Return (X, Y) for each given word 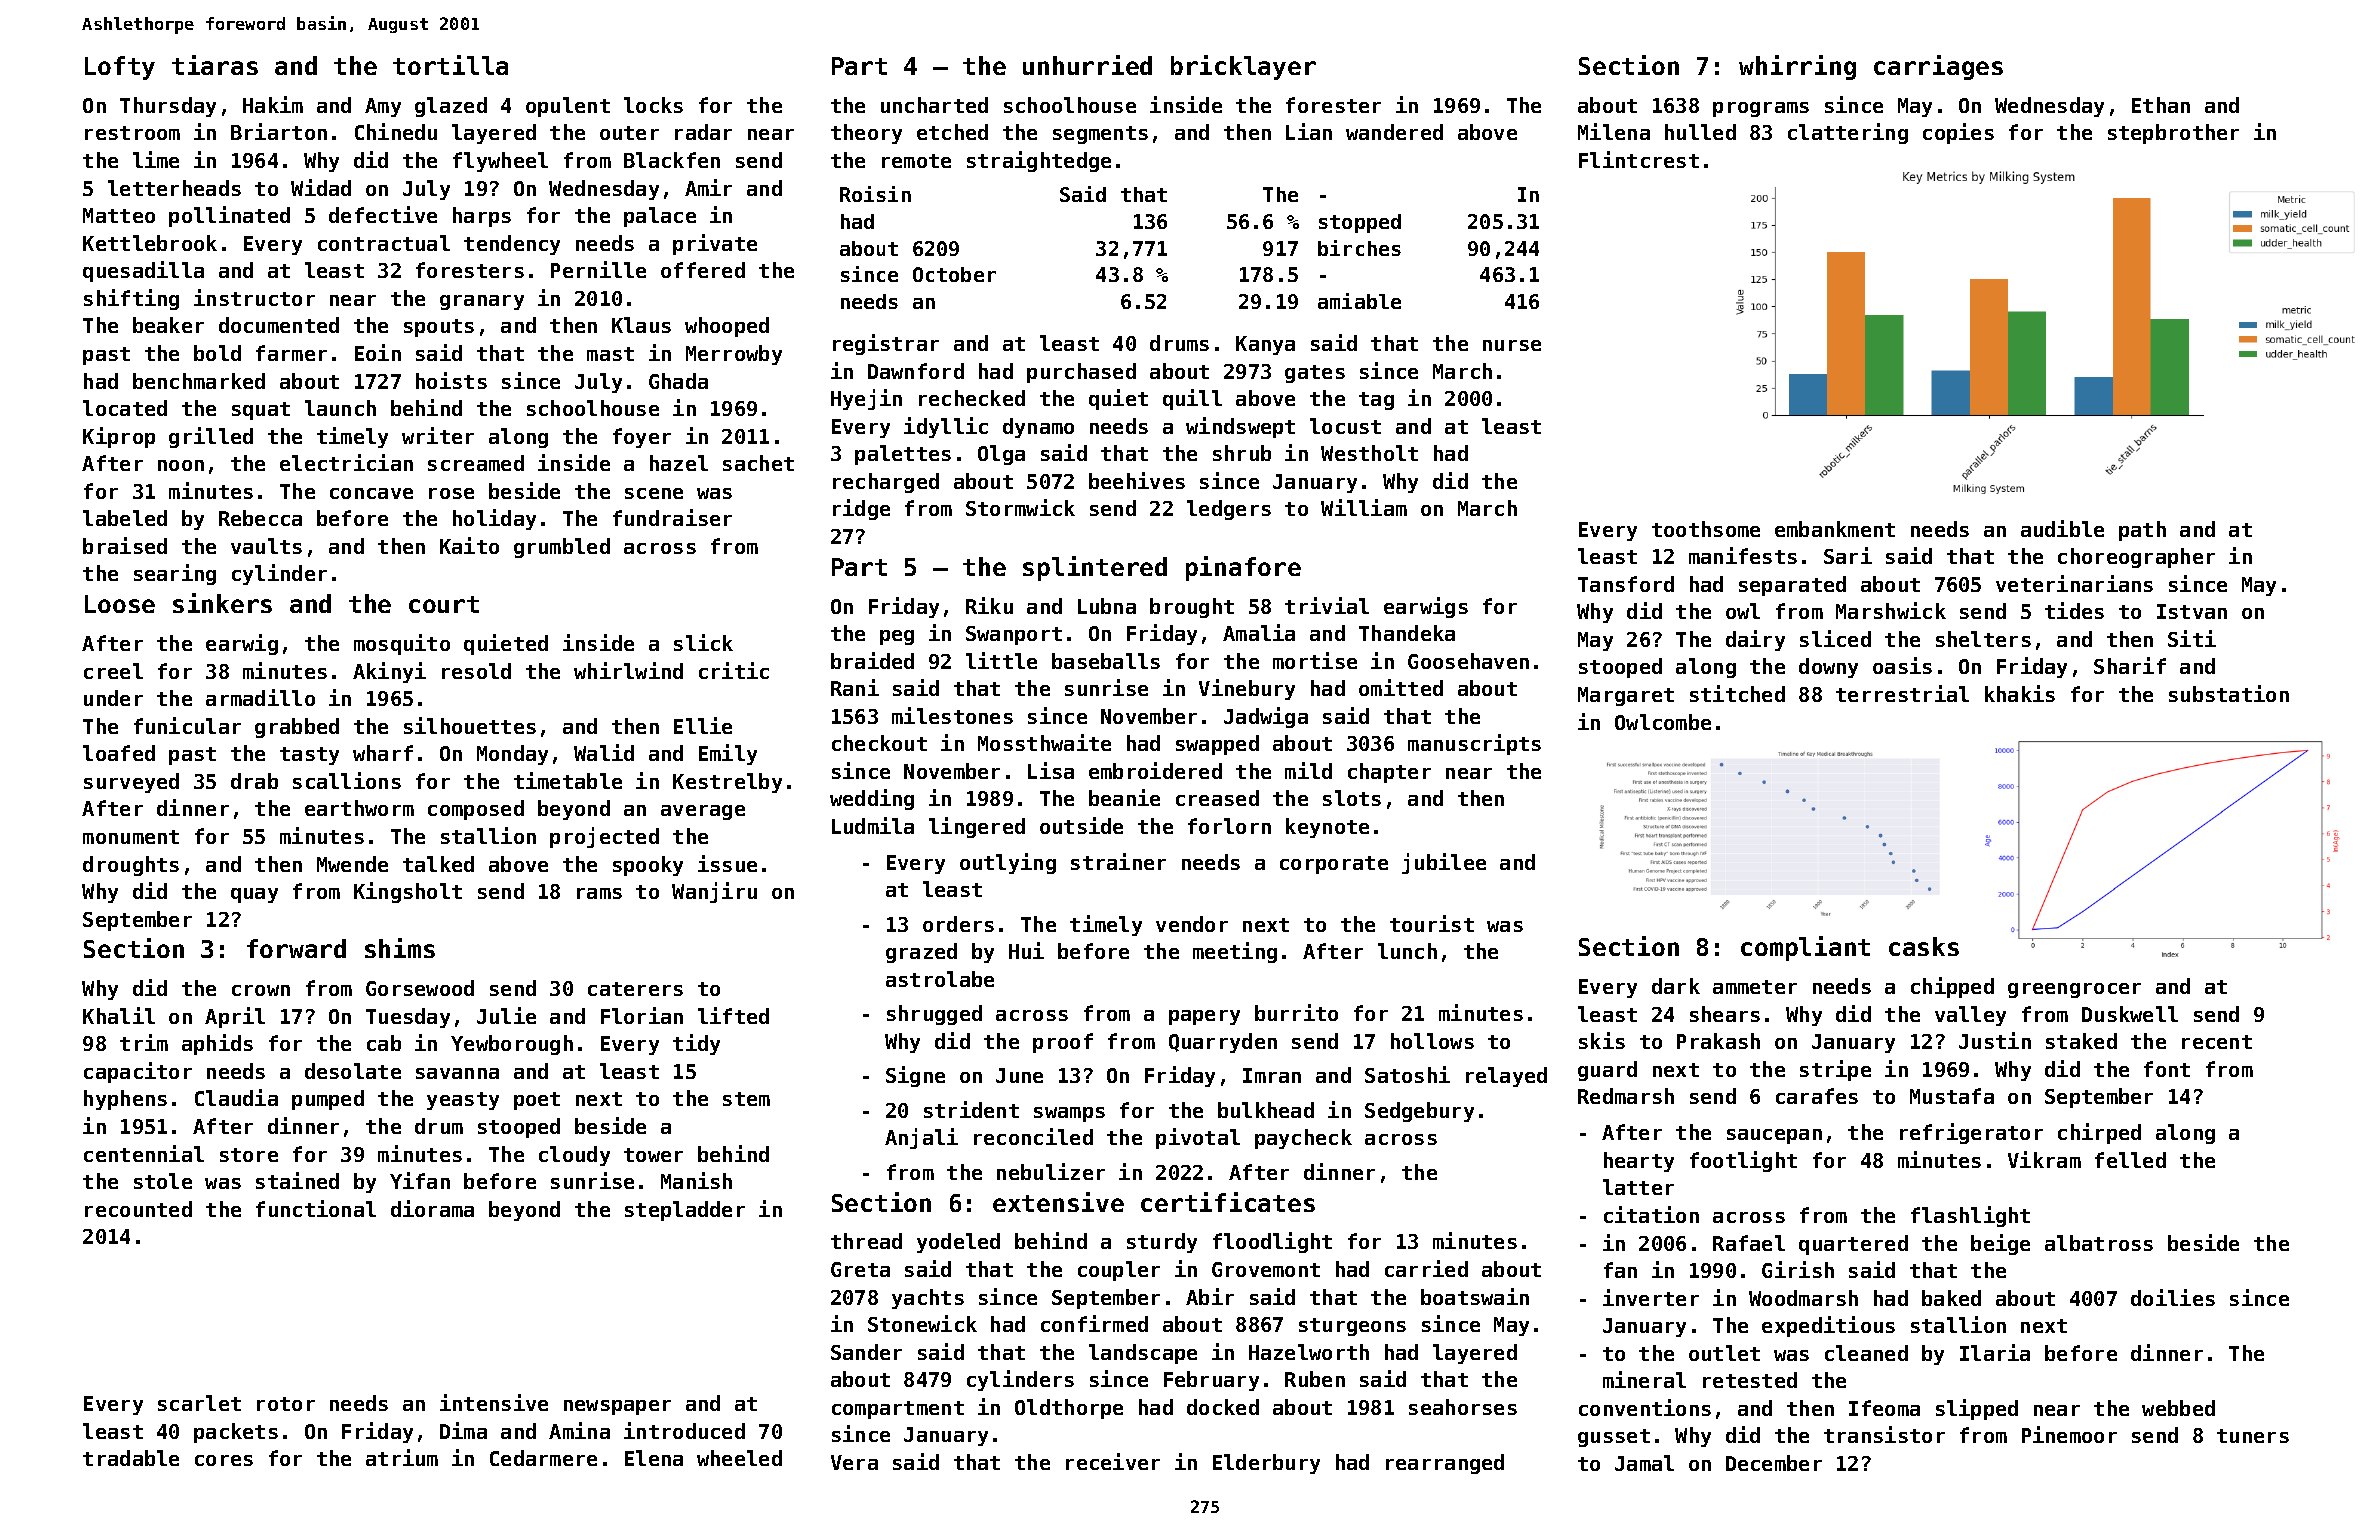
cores (224, 1460)
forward (296, 948)
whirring (1797, 67)
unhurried (1087, 65)
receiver (1113, 1461)
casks (1924, 946)
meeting (1235, 952)
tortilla (450, 65)
